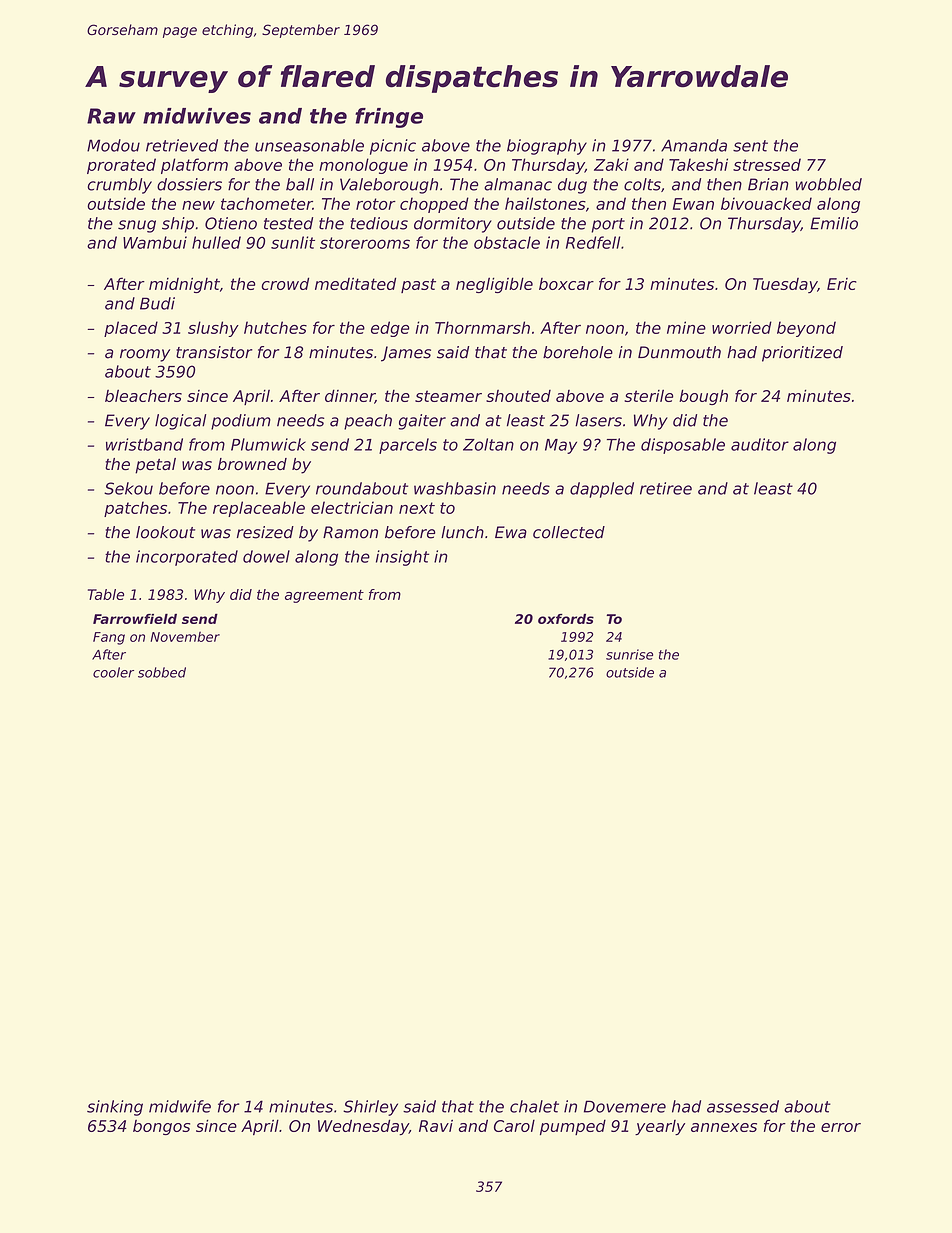  Describe the element at coordinates (155, 242) in the screenshot. I see `Wambui` at that location.
